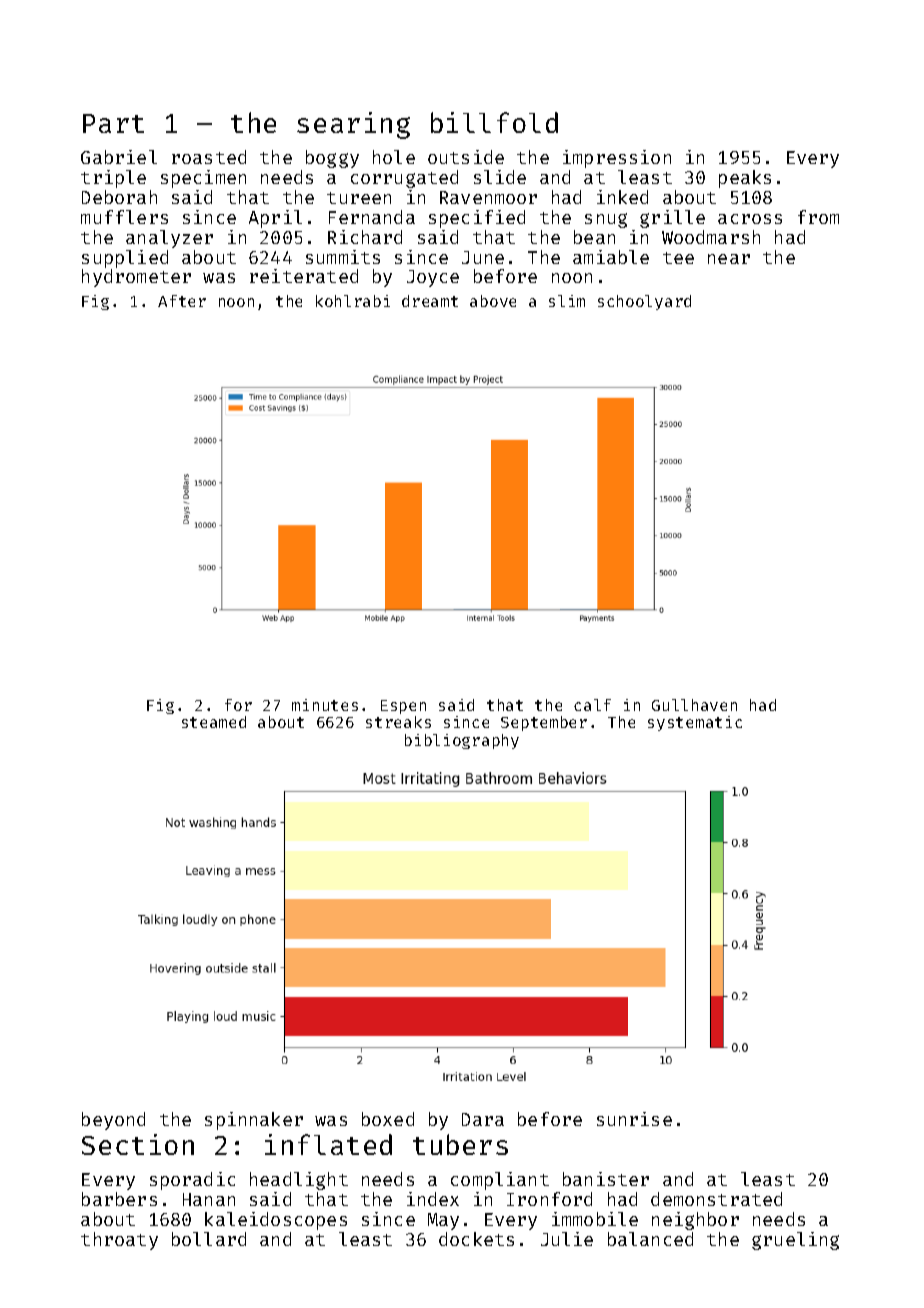 The height and width of the image is (1308, 924). What do you see at coordinates (567, 301) in the image?
I see `slim` at bounding box center [567, 301].
